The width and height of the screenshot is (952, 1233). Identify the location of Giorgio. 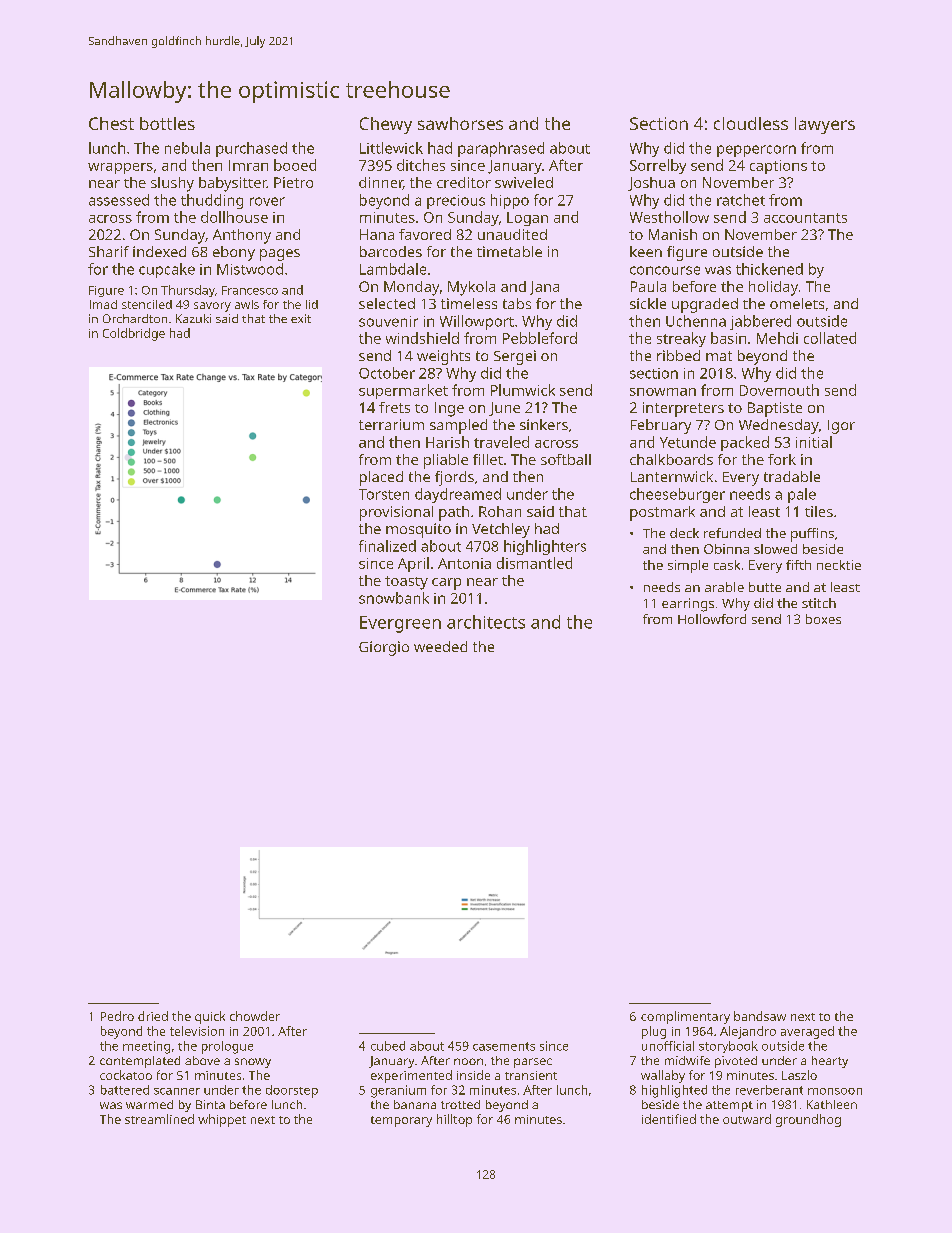
(384, 648).
